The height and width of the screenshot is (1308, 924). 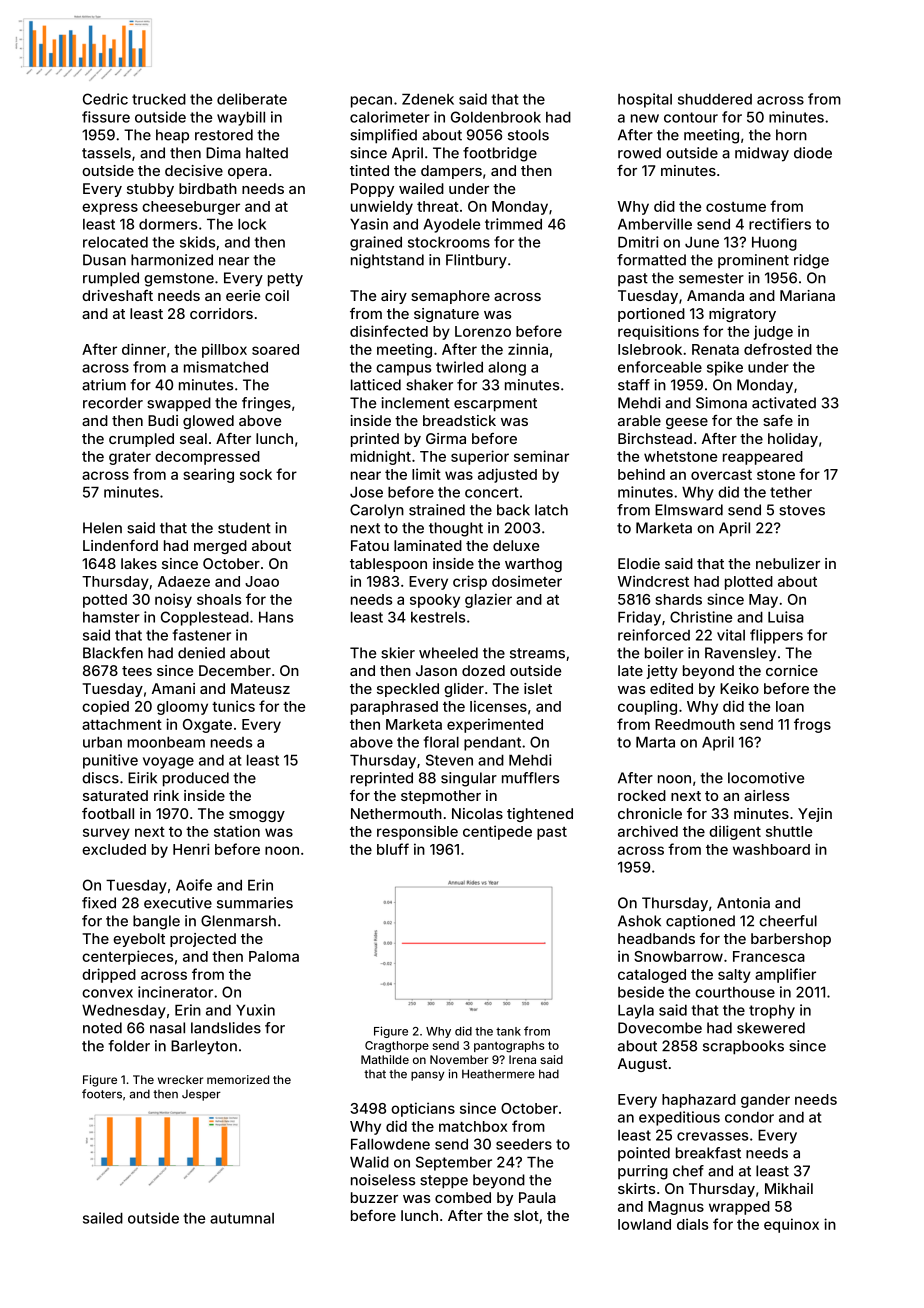 I want to click on autumnal, so click(x=242, y=1218).
